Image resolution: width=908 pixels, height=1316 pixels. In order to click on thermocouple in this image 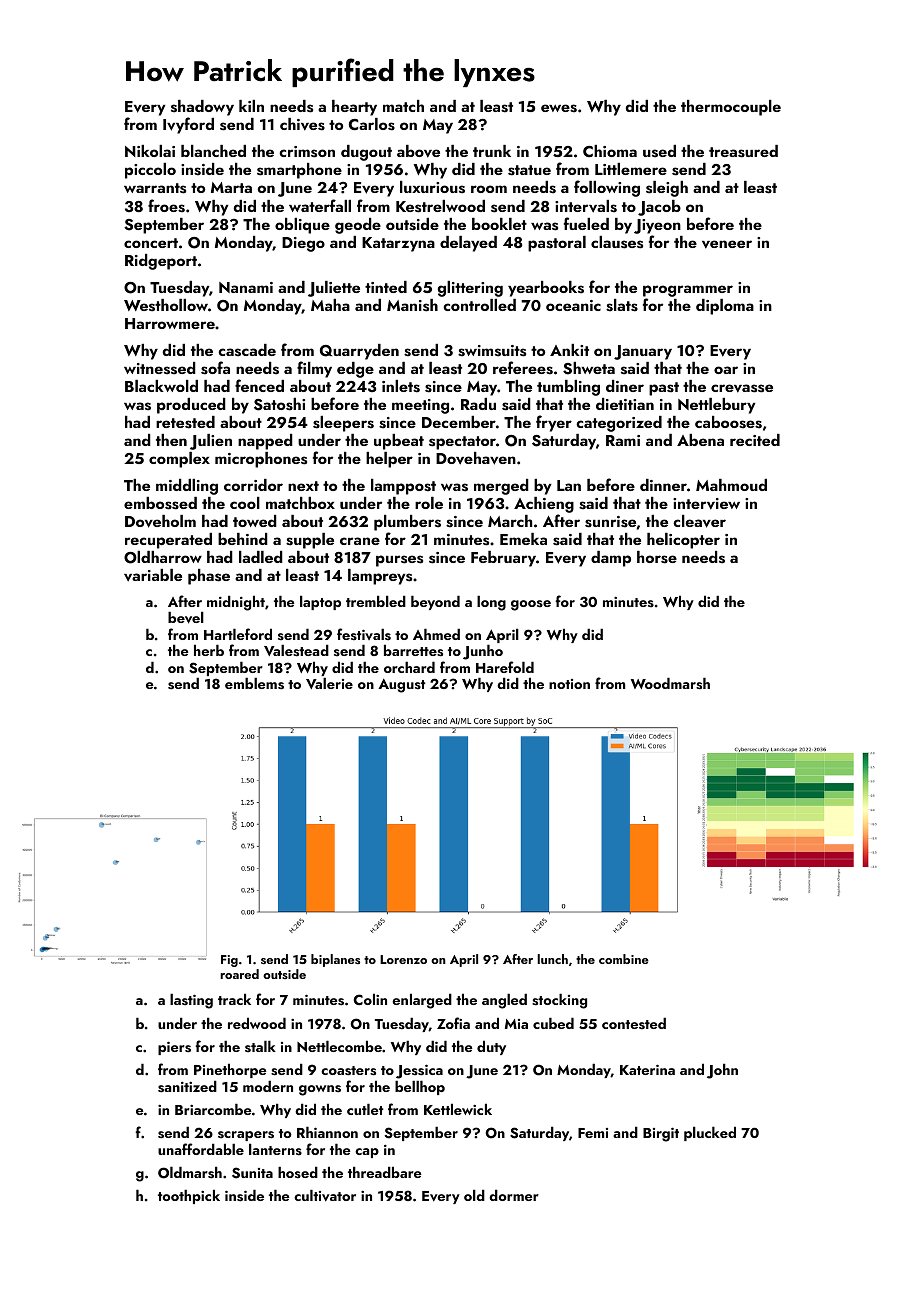, I will do `click(731, 108)`.
